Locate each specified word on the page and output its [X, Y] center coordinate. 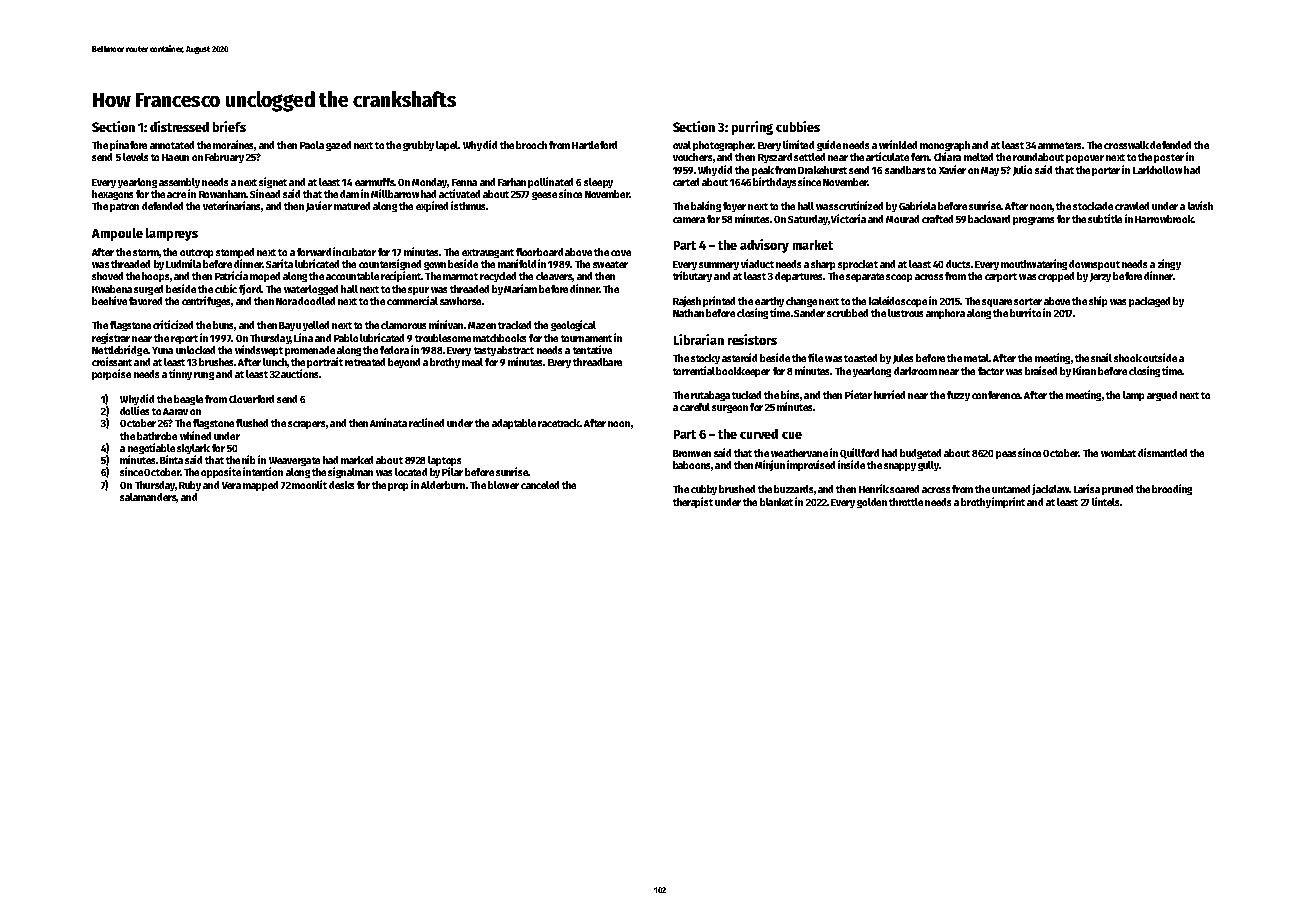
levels [135, 157]
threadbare [597, 362]
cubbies [798, 126]
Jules [903, 359]
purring [752, 128]
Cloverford [251, 399]
